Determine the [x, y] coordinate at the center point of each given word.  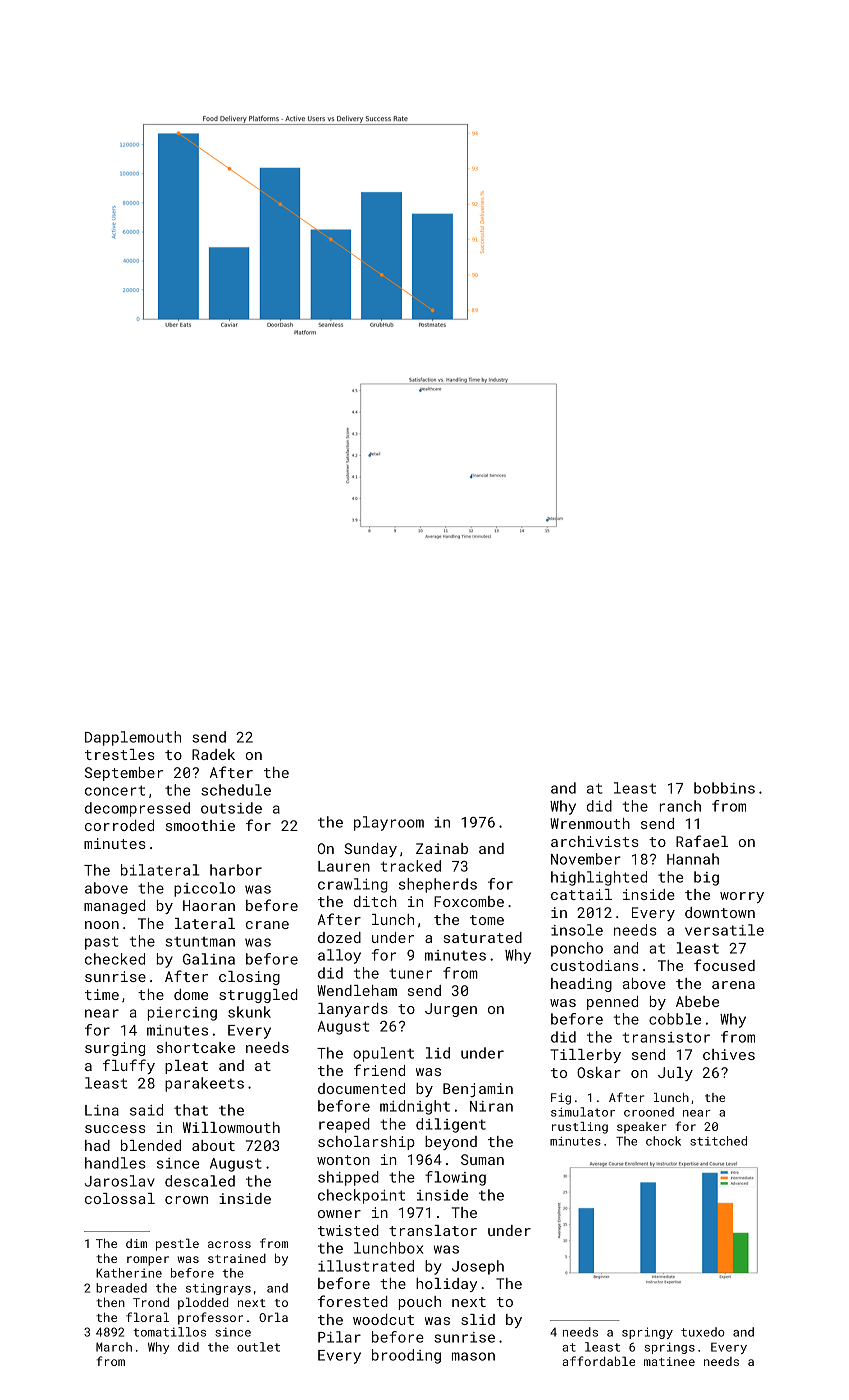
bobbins [724, 788]
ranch [680, 806]
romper [148, 1261]
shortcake [196, 1047]
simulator [583, 1112]
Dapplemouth [133, 738]
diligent [451, 1125]
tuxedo [703, 1332]
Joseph [478, 1267]
